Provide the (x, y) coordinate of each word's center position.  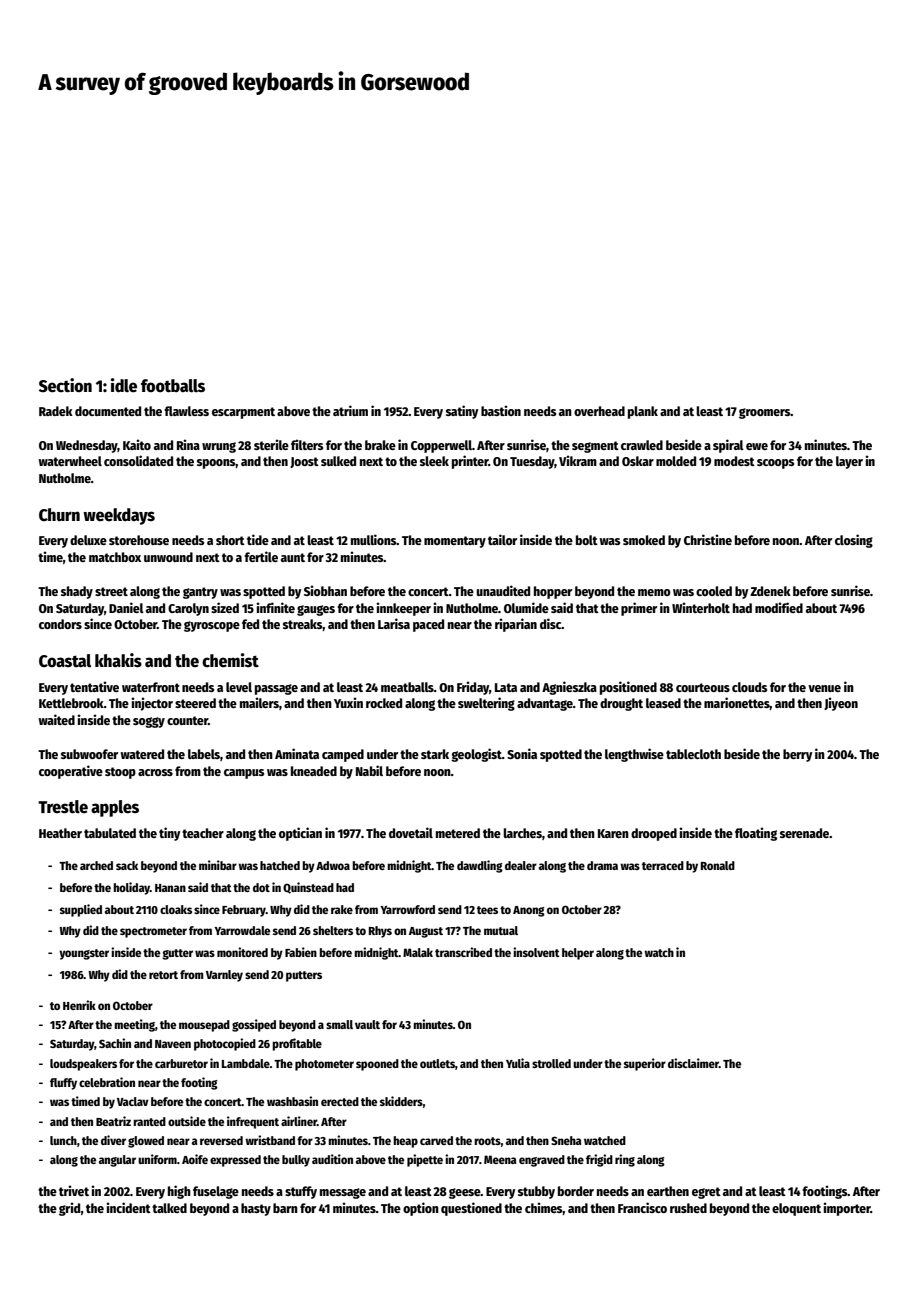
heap (405, 1142)
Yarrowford (407, 909)
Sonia (522, 753)
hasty (256, 1209)
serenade (804, 833)
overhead (599, 411)
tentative (94, 686)
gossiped (254, 1025)
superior (645, 1064)
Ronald (718, 865)
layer (849, 462)
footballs (173, 386)
